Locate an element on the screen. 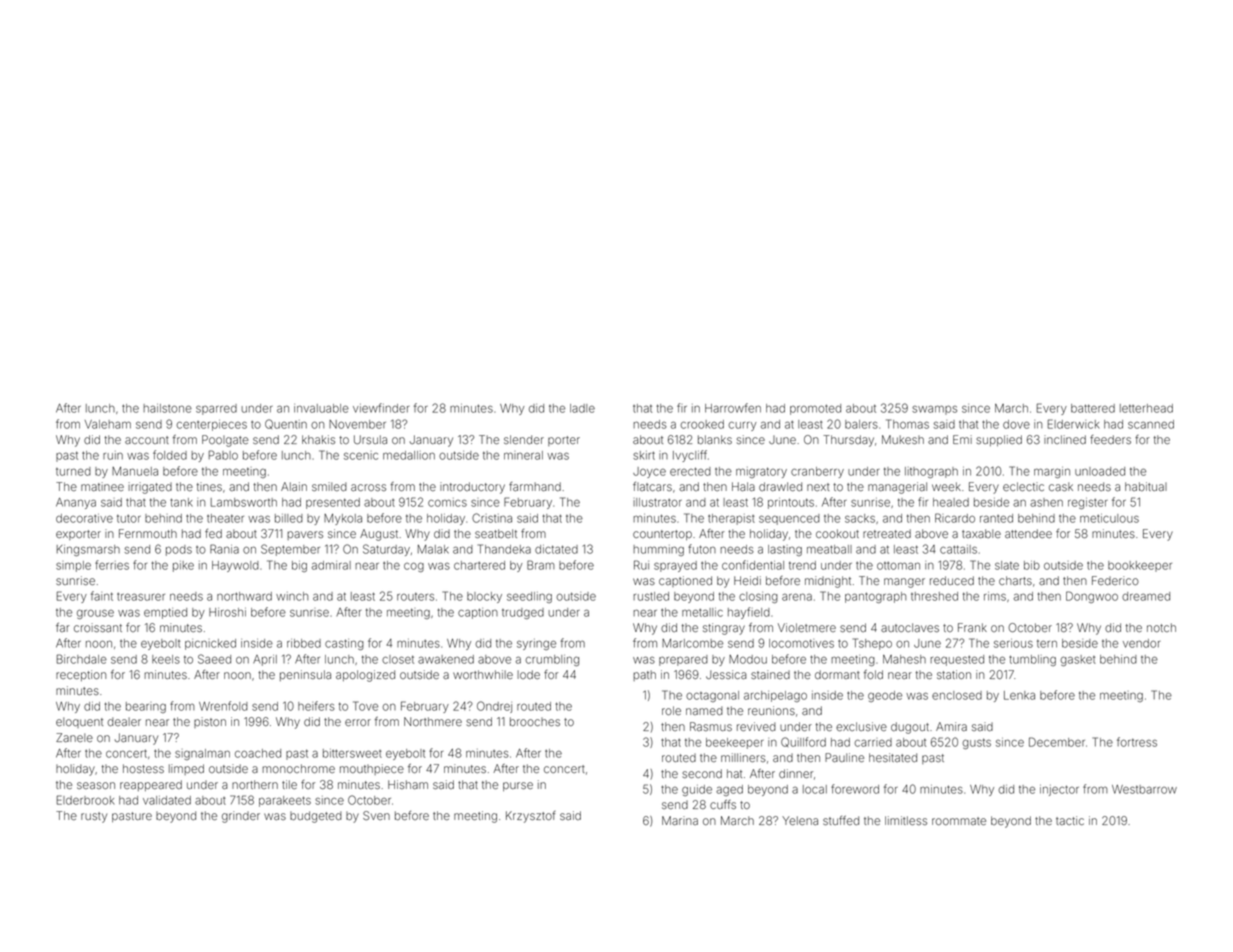  croissant is located at coordinates (98, 627).
